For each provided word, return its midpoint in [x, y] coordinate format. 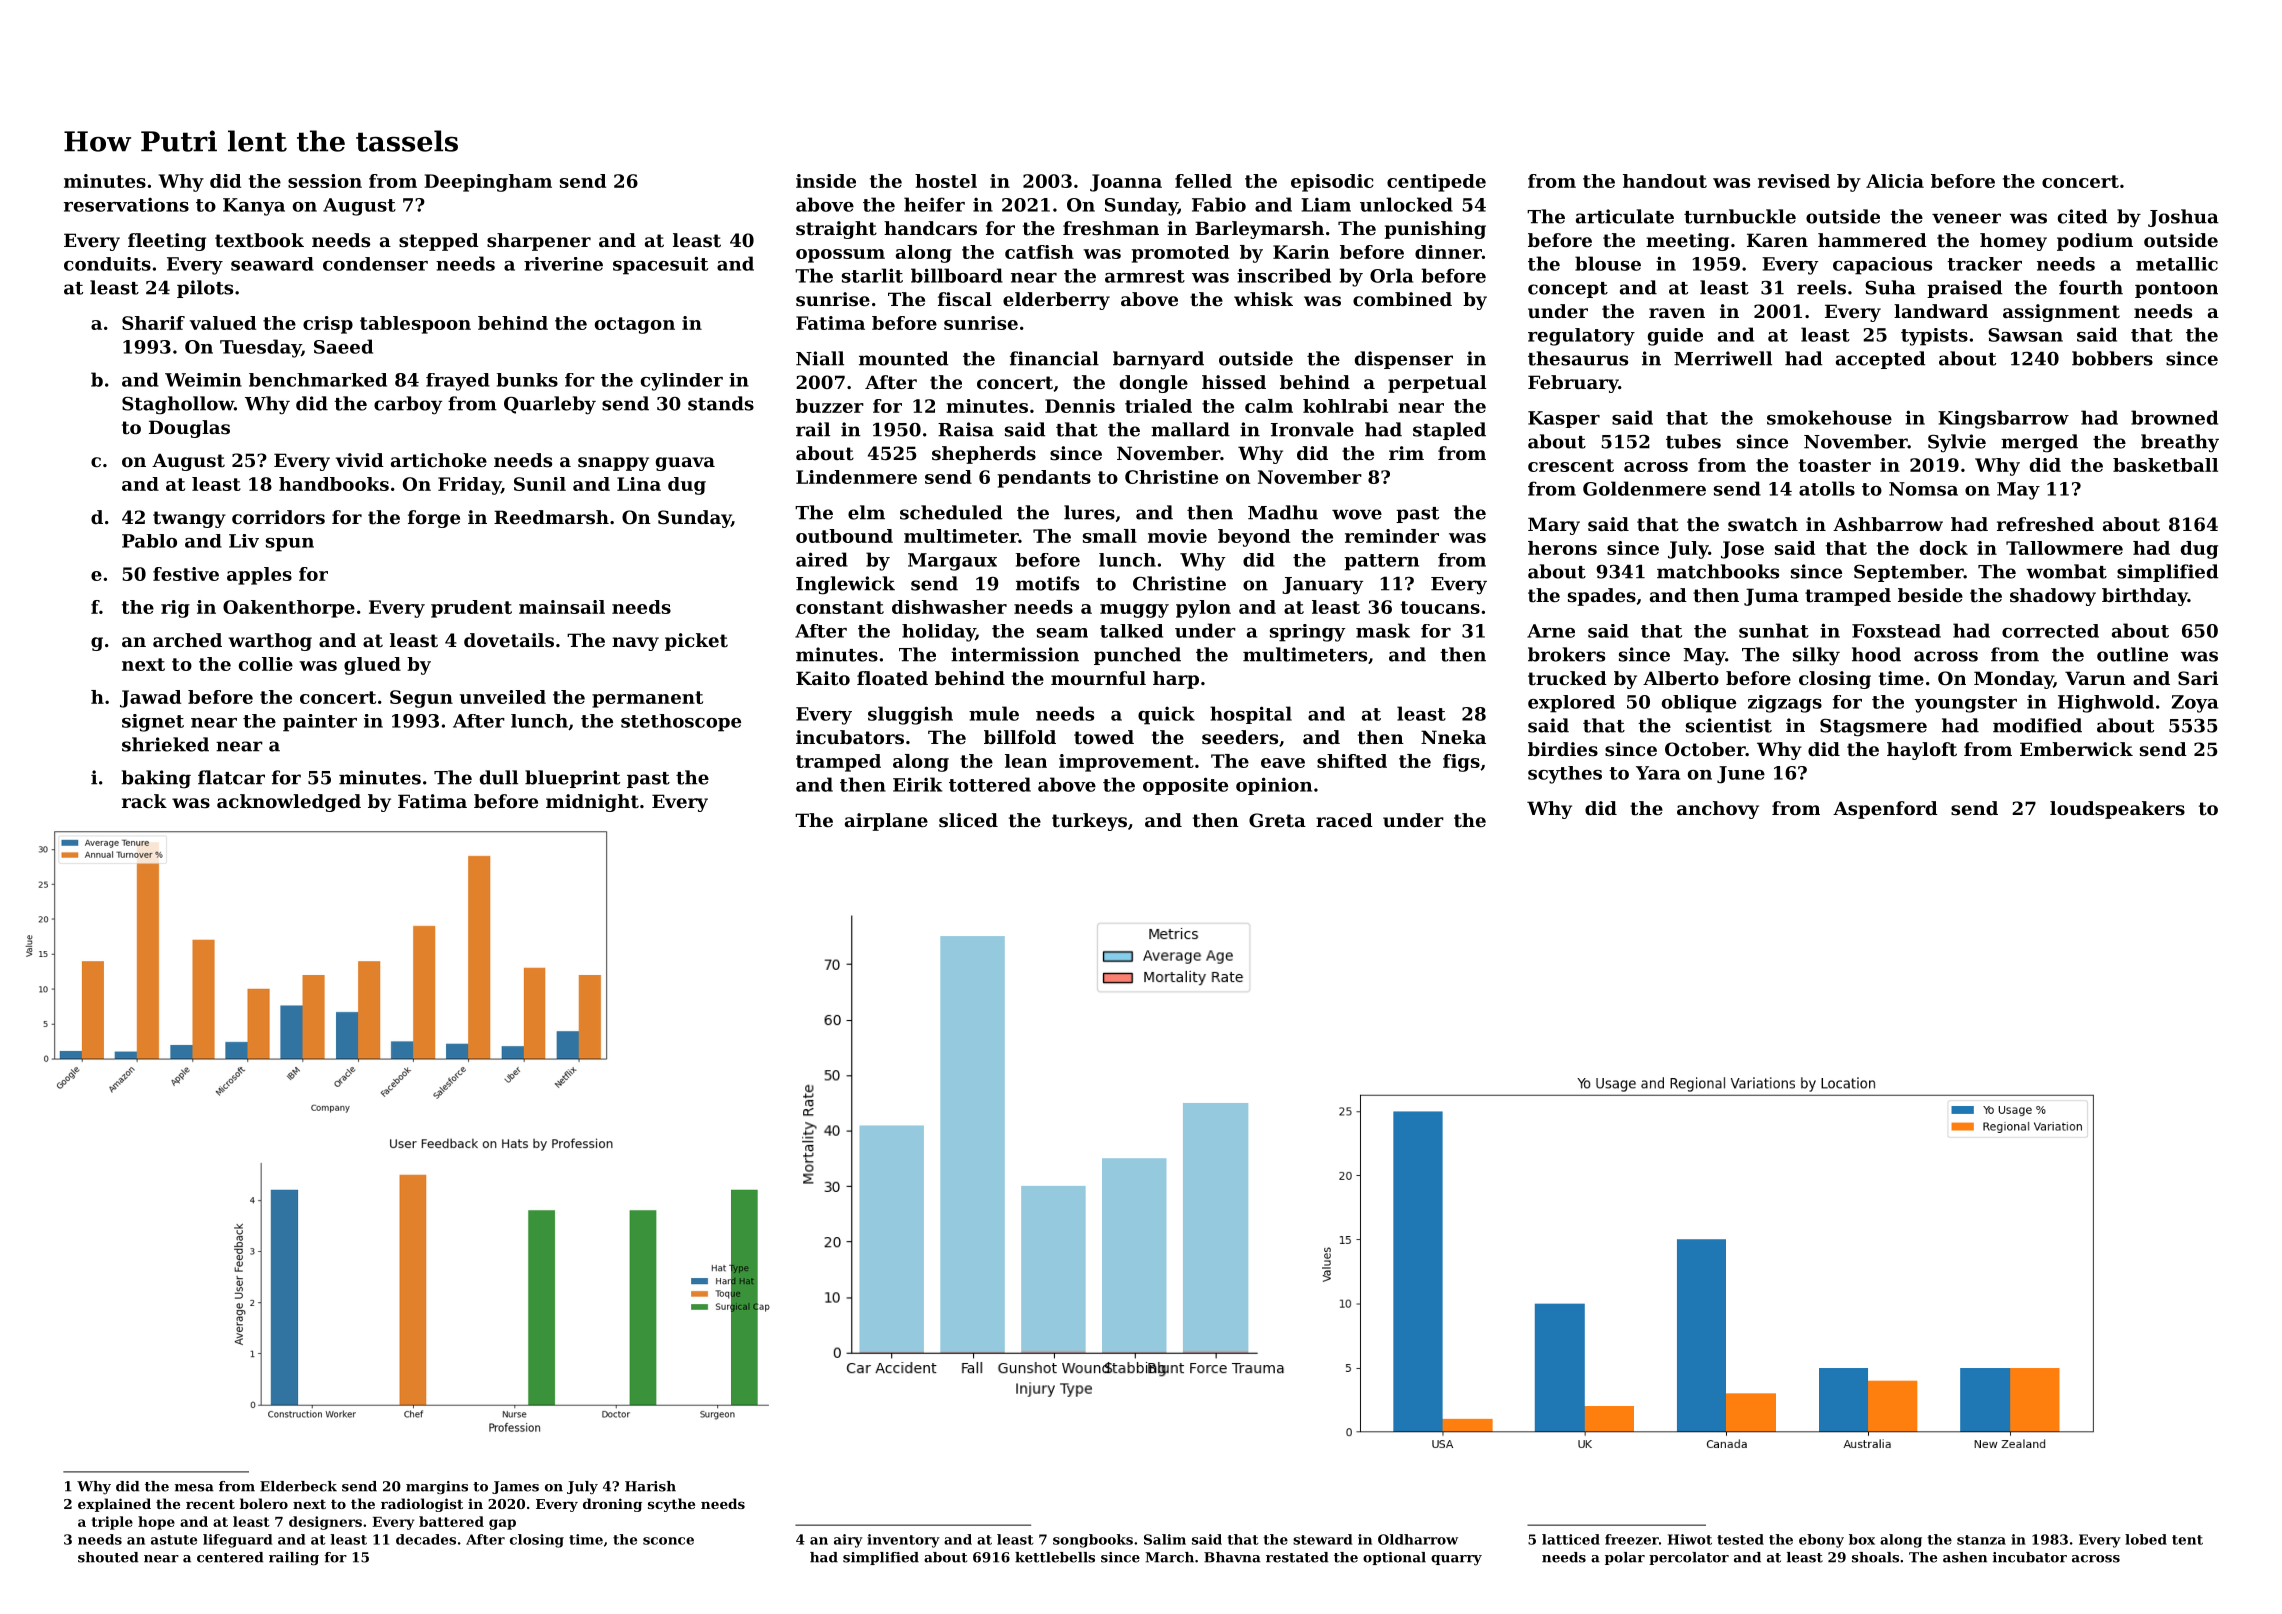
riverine [563, 264]
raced [1344, 820]
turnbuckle [1740, 216]
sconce [668, 1541]
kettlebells [1055, 1557]
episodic [1332, 183]
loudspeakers [2117, 810]
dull [499, 777]
